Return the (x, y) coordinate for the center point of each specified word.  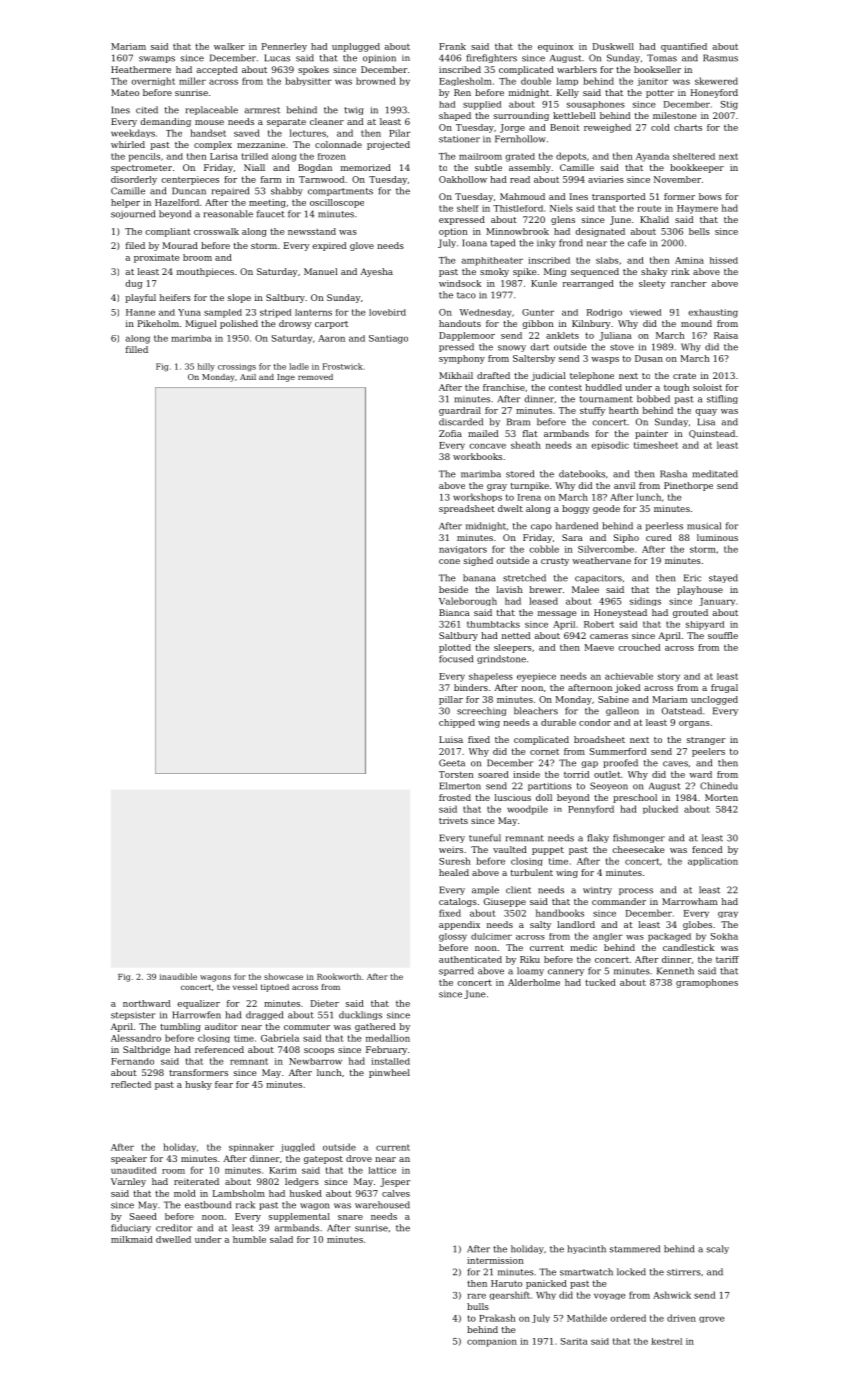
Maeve (599, 647)
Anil (248, 377)
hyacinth (586, 1249)
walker (229, 46)
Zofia (450, 433)
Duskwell (613, 46)
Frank (452, 46)
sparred (456, 971)
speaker (129, 1159)
